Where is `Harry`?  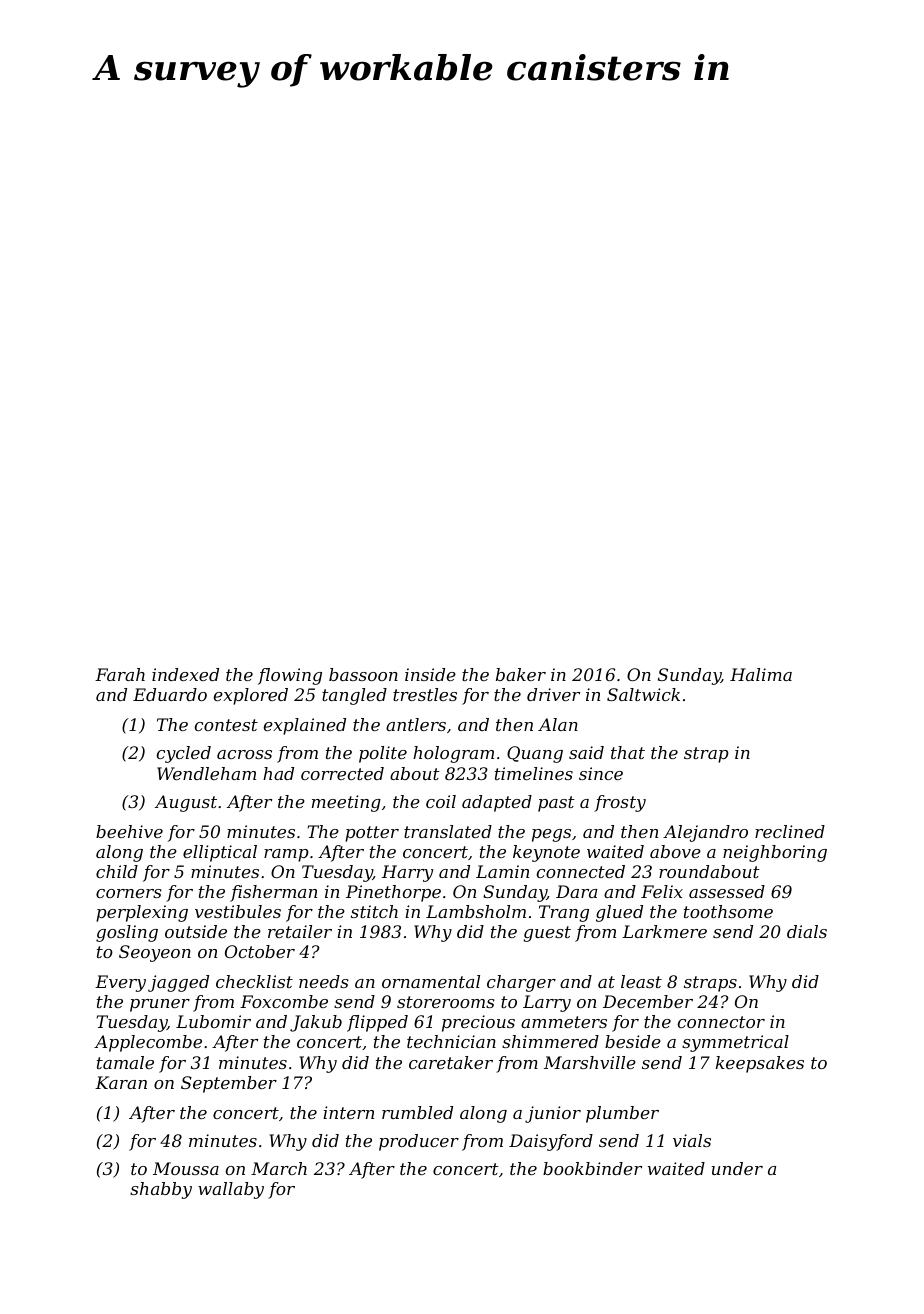 Harry is located at coordinates (407, 873).
